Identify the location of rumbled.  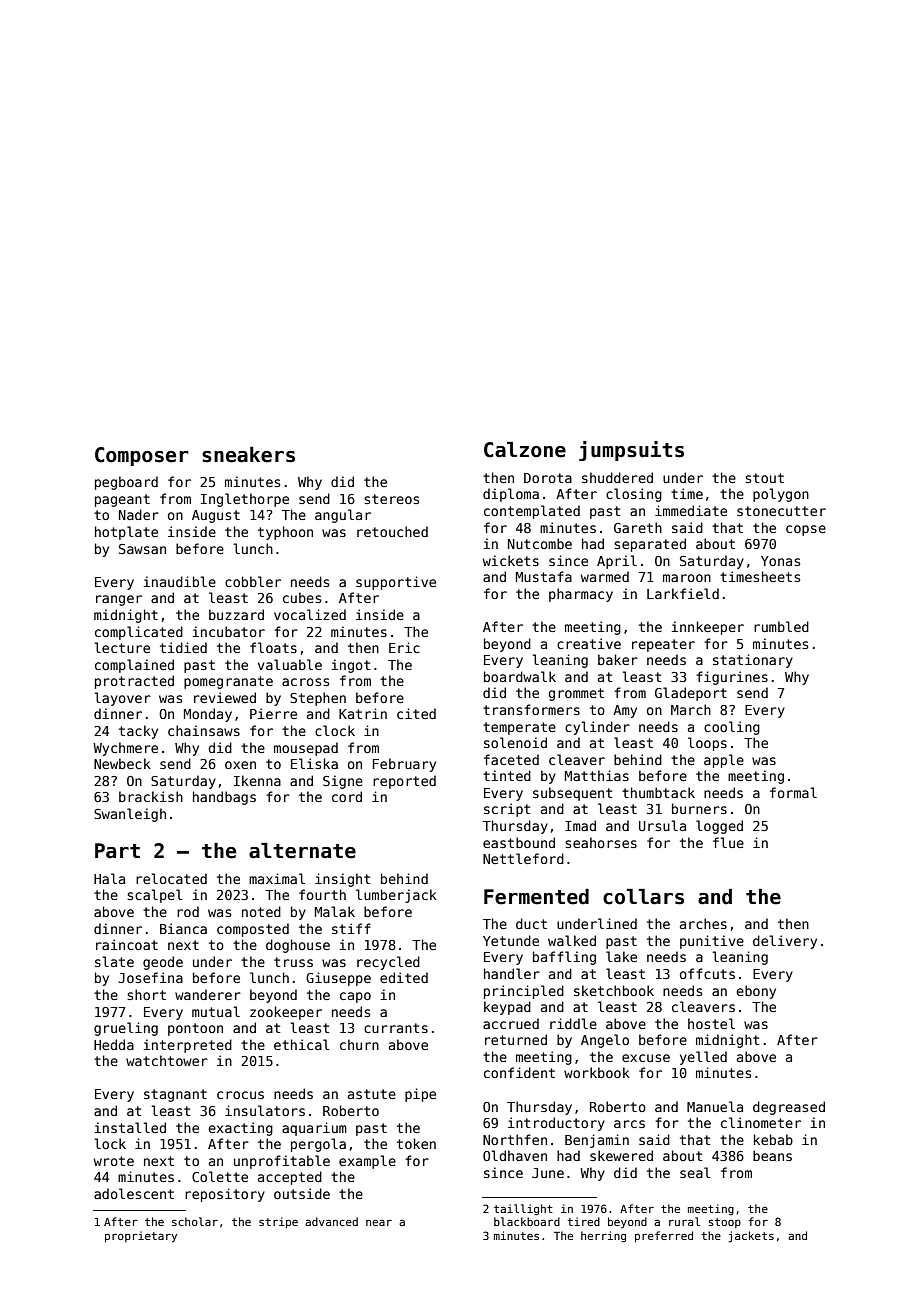
(781, 626).
